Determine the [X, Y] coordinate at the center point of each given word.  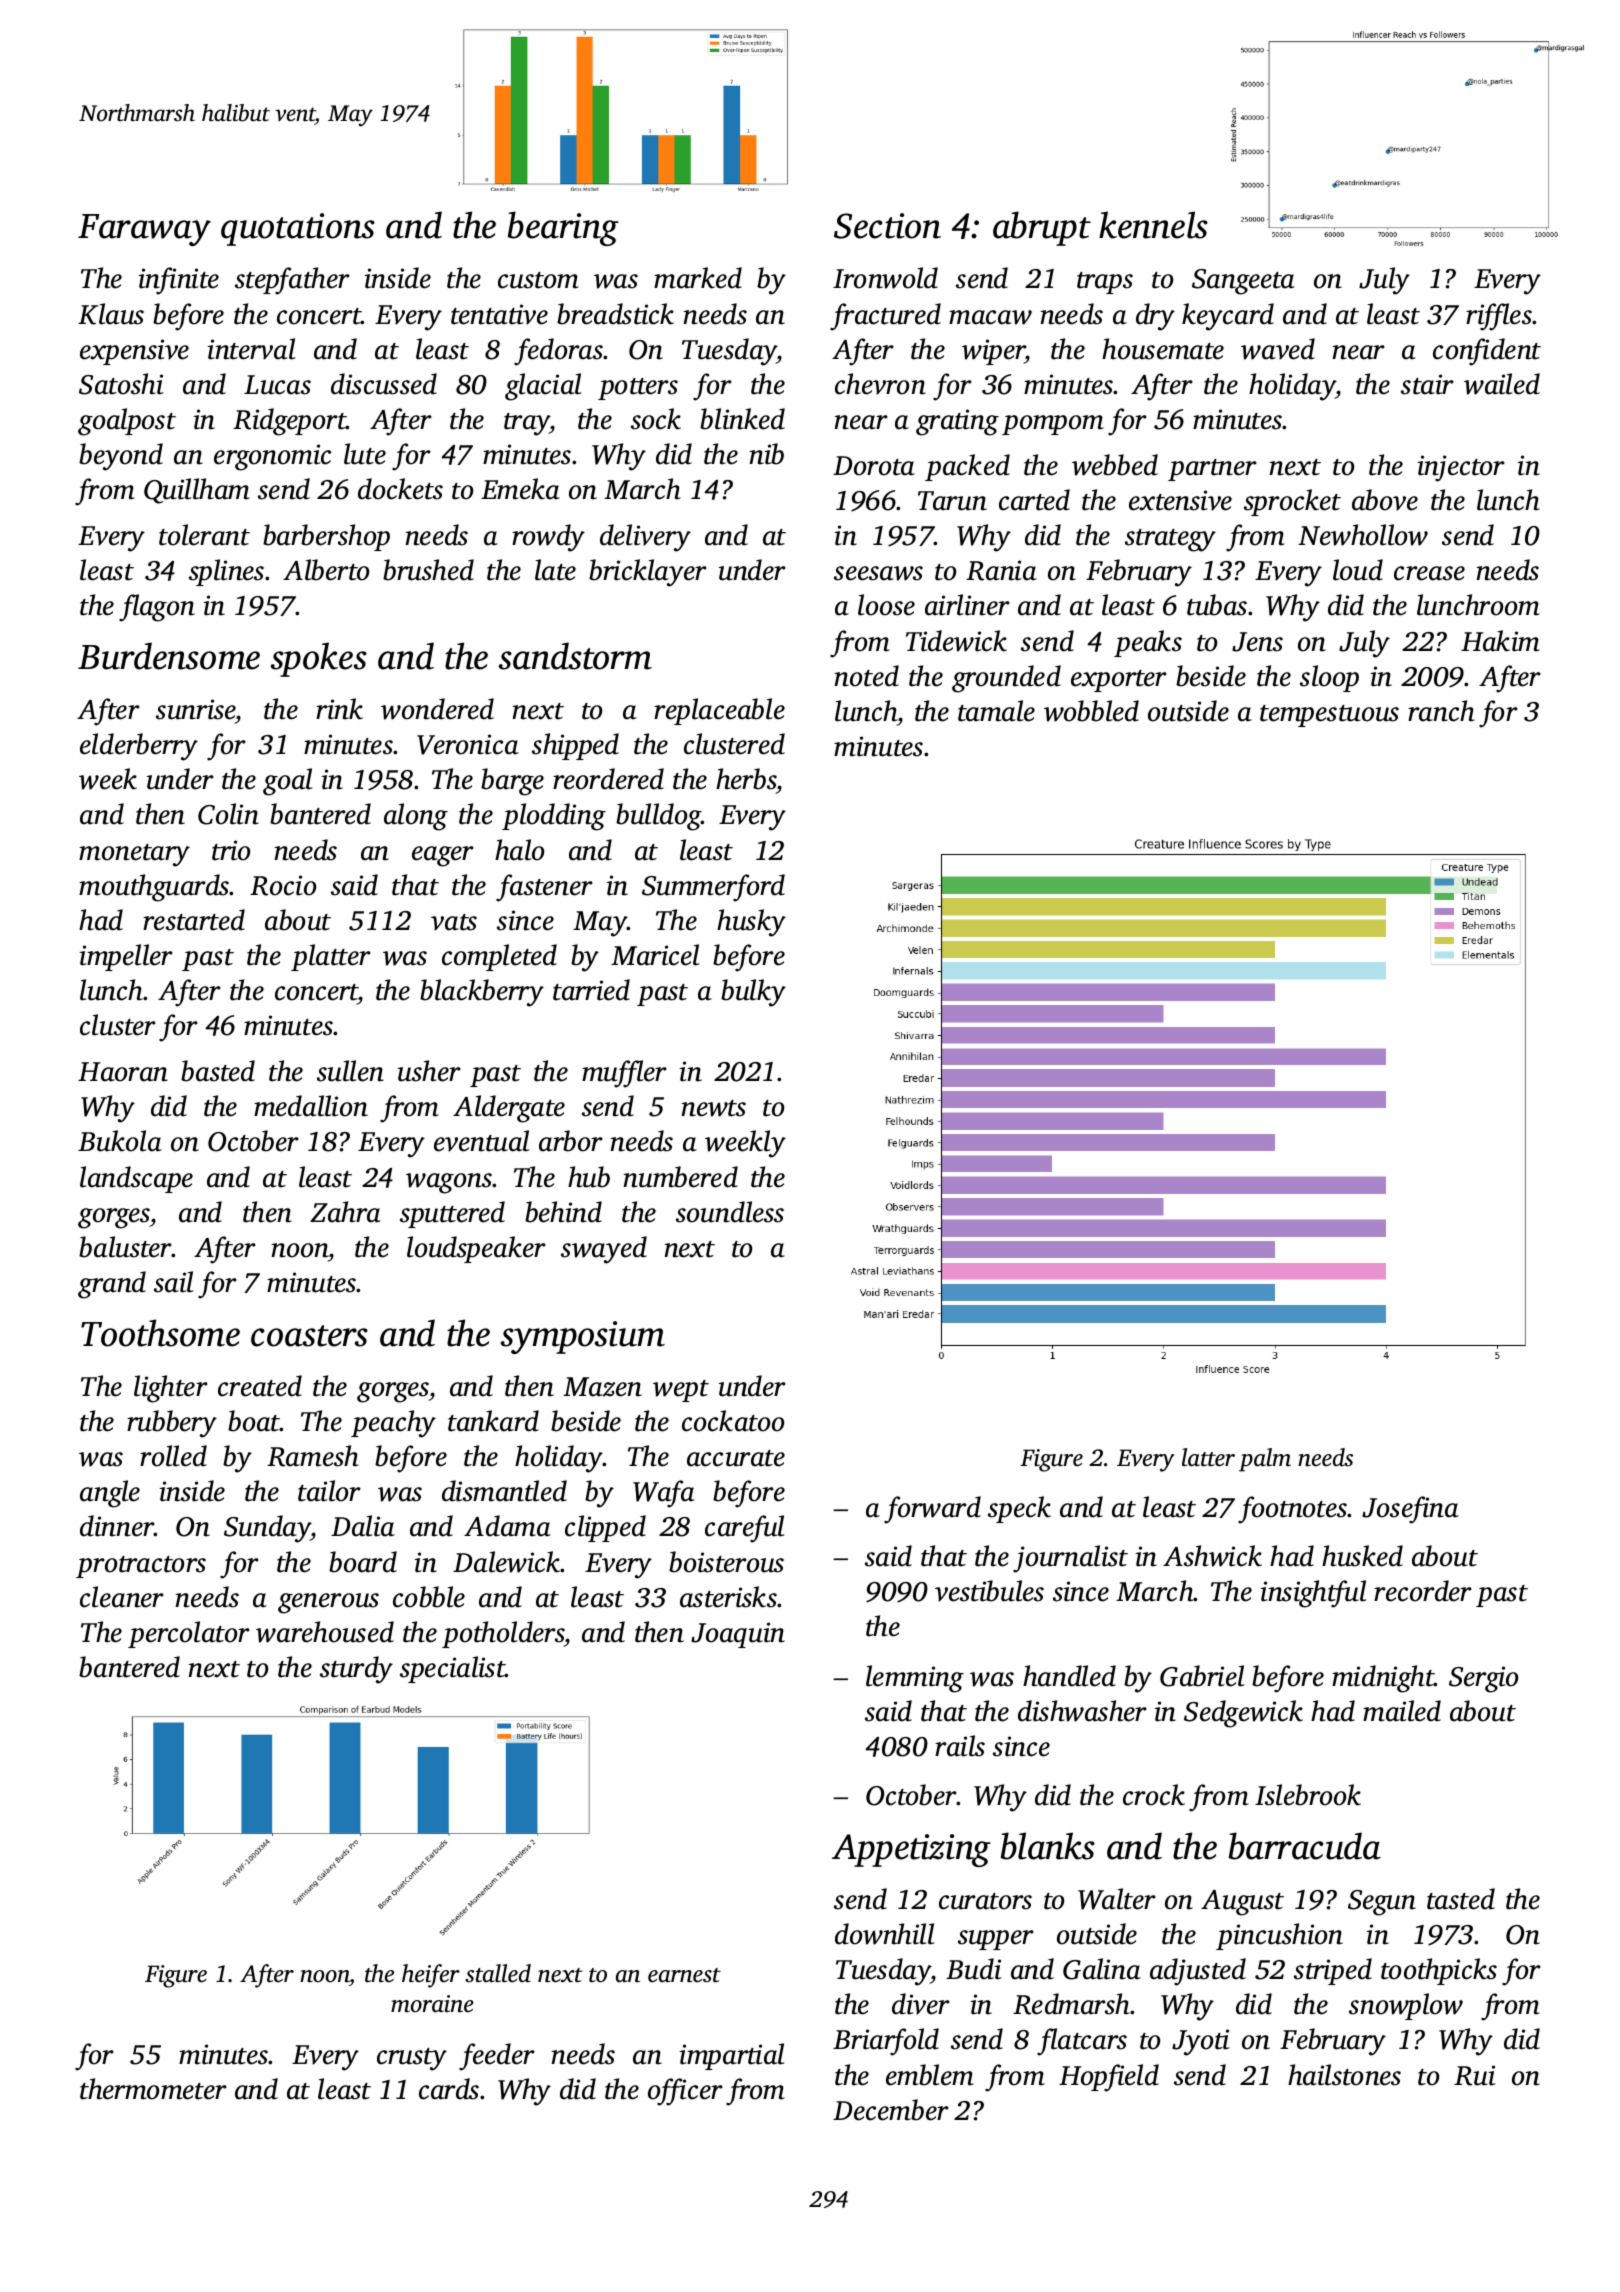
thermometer [153, 2089]
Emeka [520, 489]
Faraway [144, 230]
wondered [437, 709]
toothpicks [1439, 1971]
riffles [1499, 317]
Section [887, 226]
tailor [329, 1491]
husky [751, 923]
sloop [1329, 678]
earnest [684, 1975]
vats [454, 922]
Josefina [1410, 1510]
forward [932, 1510]
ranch [1441, 711]
